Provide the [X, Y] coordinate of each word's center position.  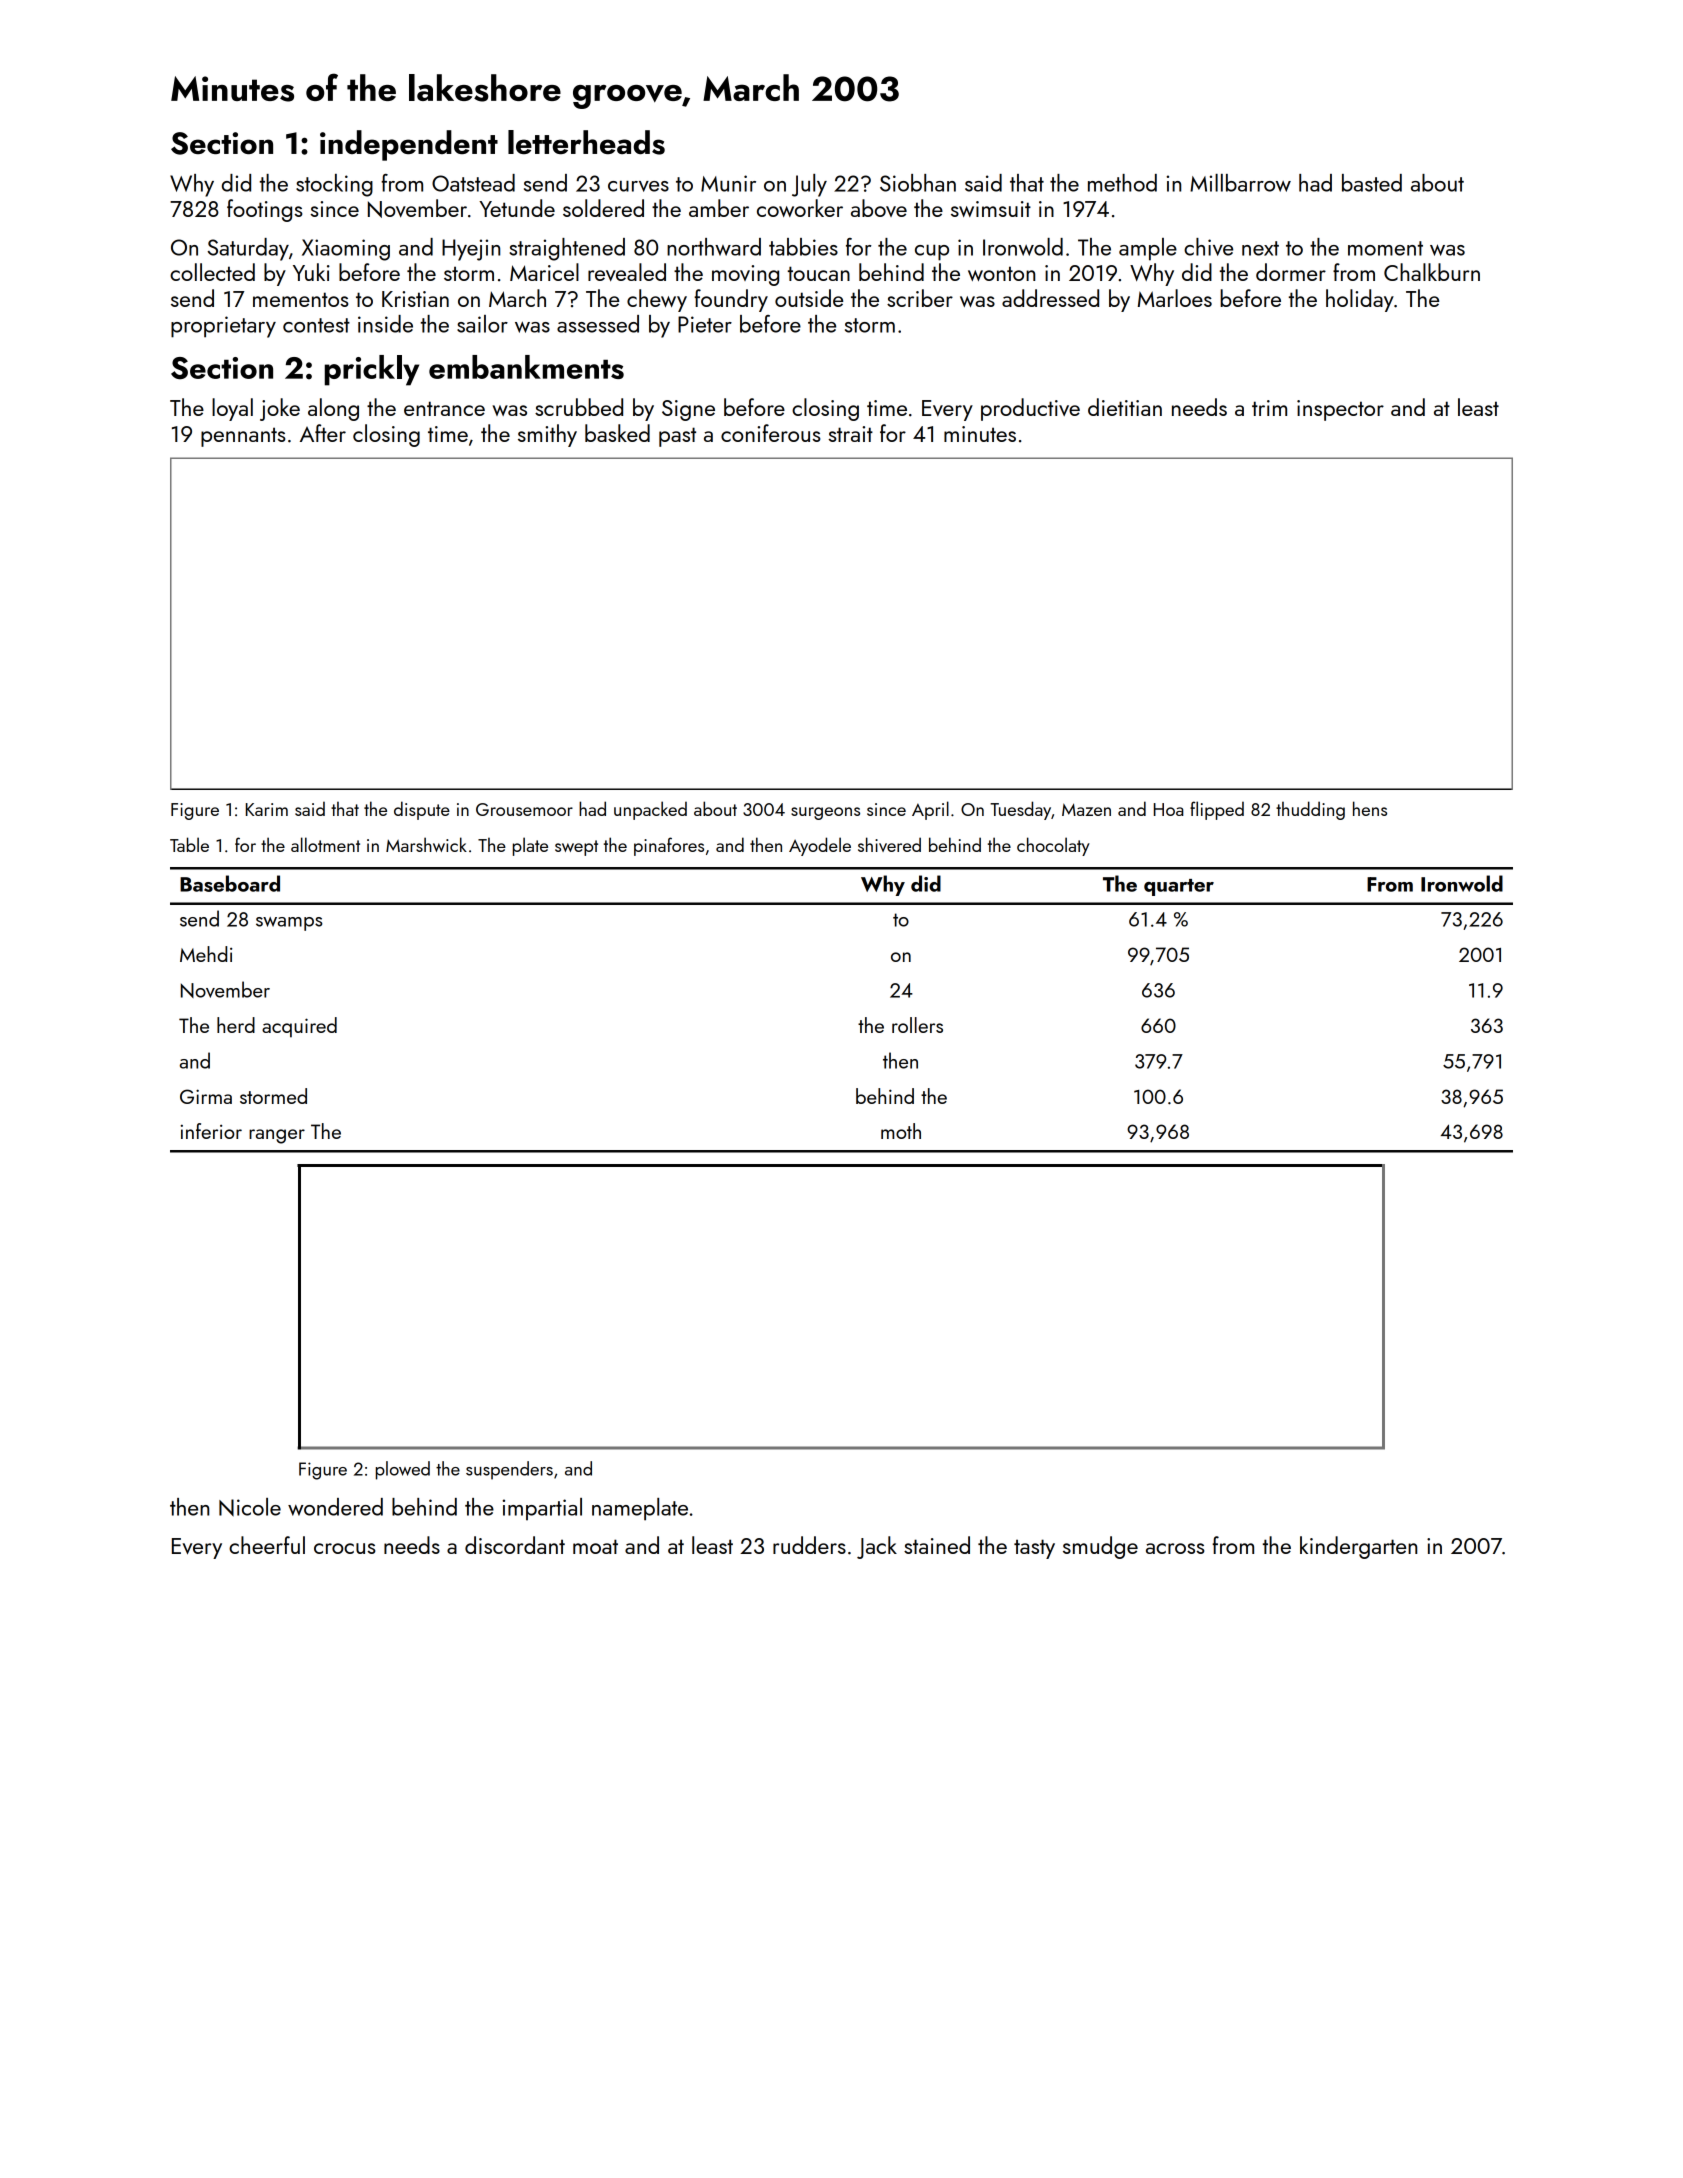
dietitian [1125, 407]
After [323, 433]
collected [212, 272]
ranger [277, 1136]
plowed [403, 1470]
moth [901, 1131]
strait [850, 434]
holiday [1360, 300]
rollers [917, 1025]
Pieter [705, 324]
